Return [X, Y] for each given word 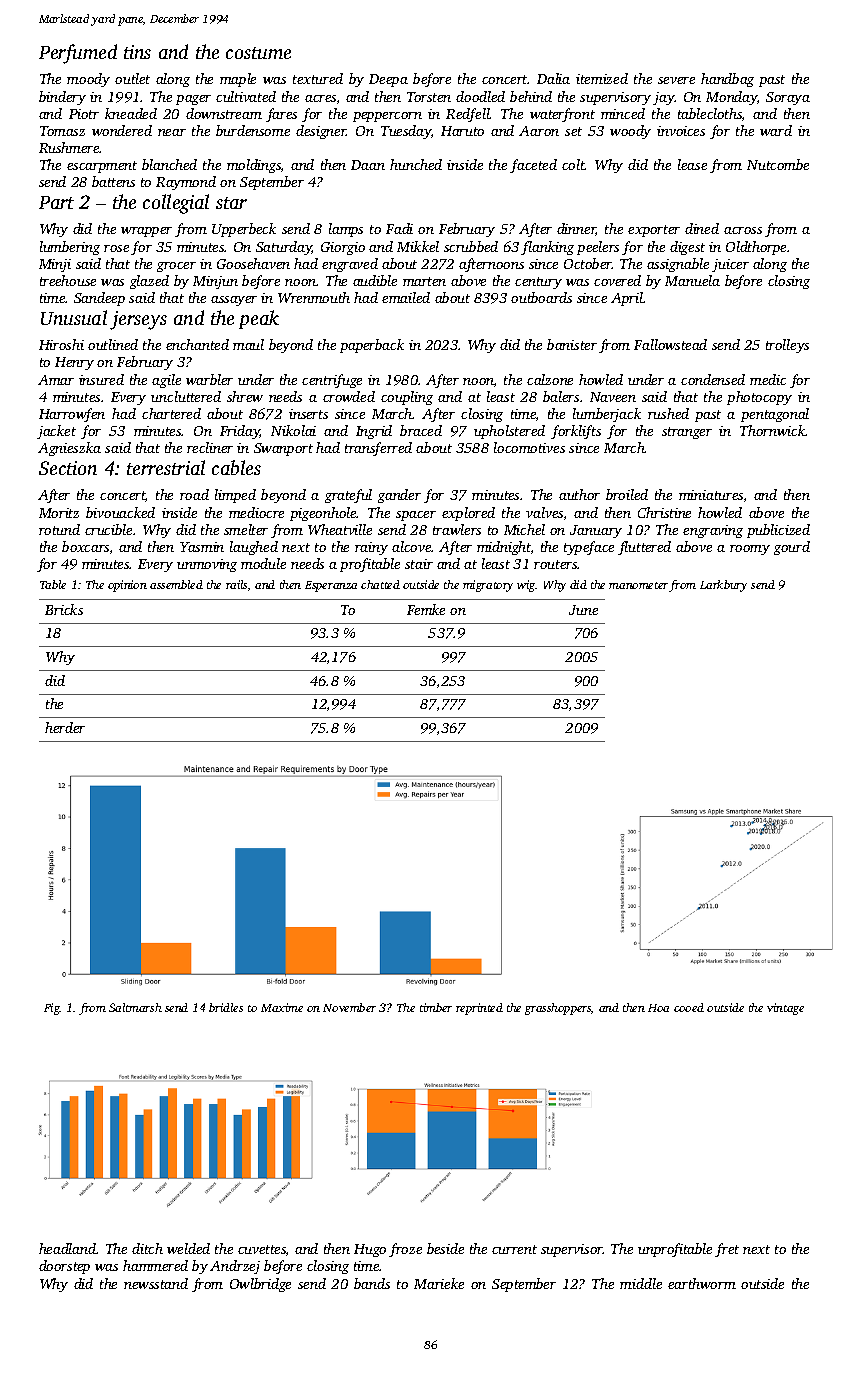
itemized [602, 78]
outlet [132, 78]
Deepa [388, 80]
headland [68, 1248]
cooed [689, 1007]
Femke [426, 609]
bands [372, 1283]
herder [65, 727]
